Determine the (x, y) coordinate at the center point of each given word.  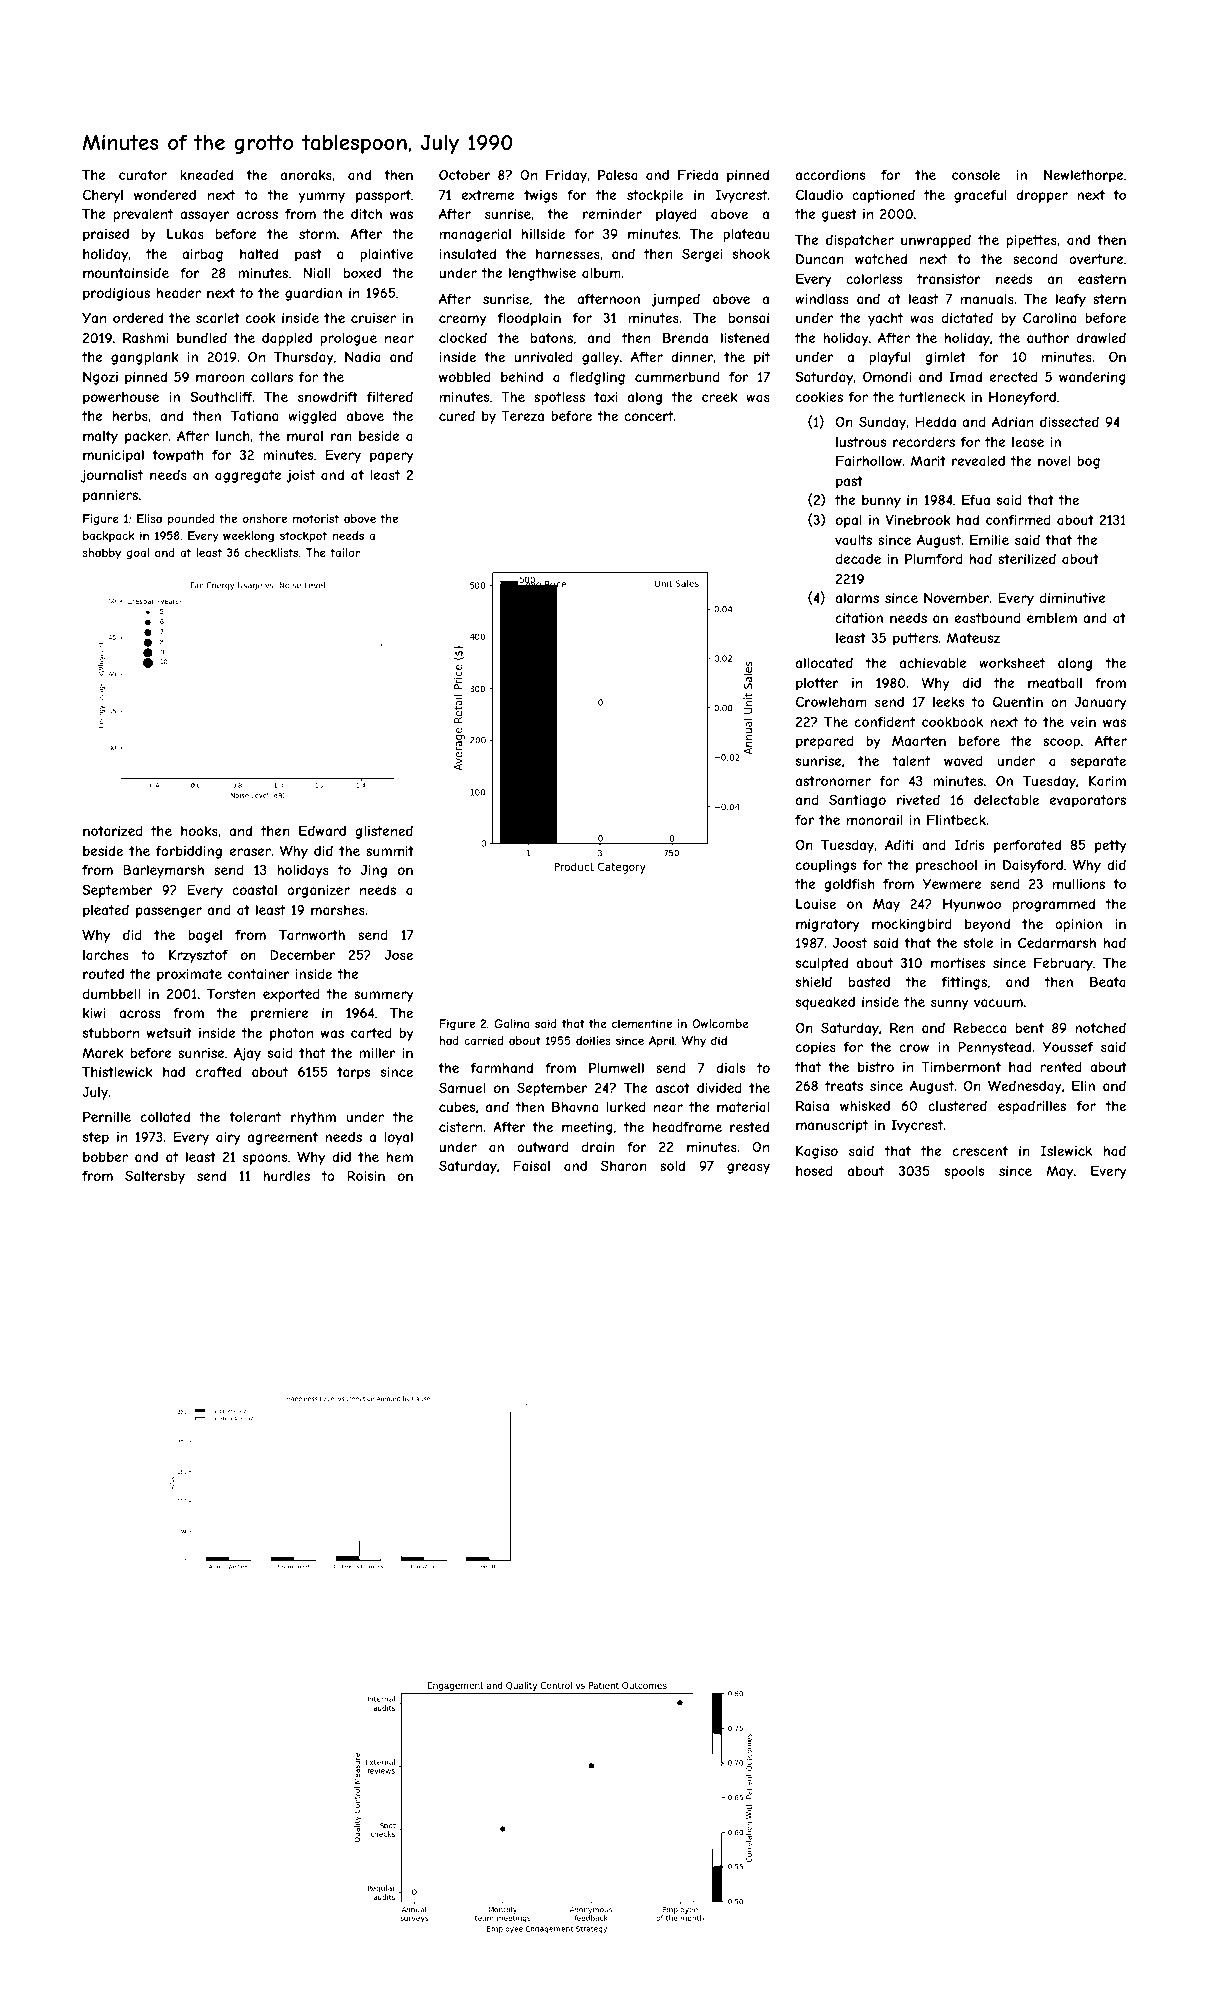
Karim (1107, 781)
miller (377, 1053)
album (601, 273)
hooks (199, 831)
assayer (205, 216)
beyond (987, 925)
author (1048, 338)
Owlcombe (720, 1023)
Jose (399, 955)
